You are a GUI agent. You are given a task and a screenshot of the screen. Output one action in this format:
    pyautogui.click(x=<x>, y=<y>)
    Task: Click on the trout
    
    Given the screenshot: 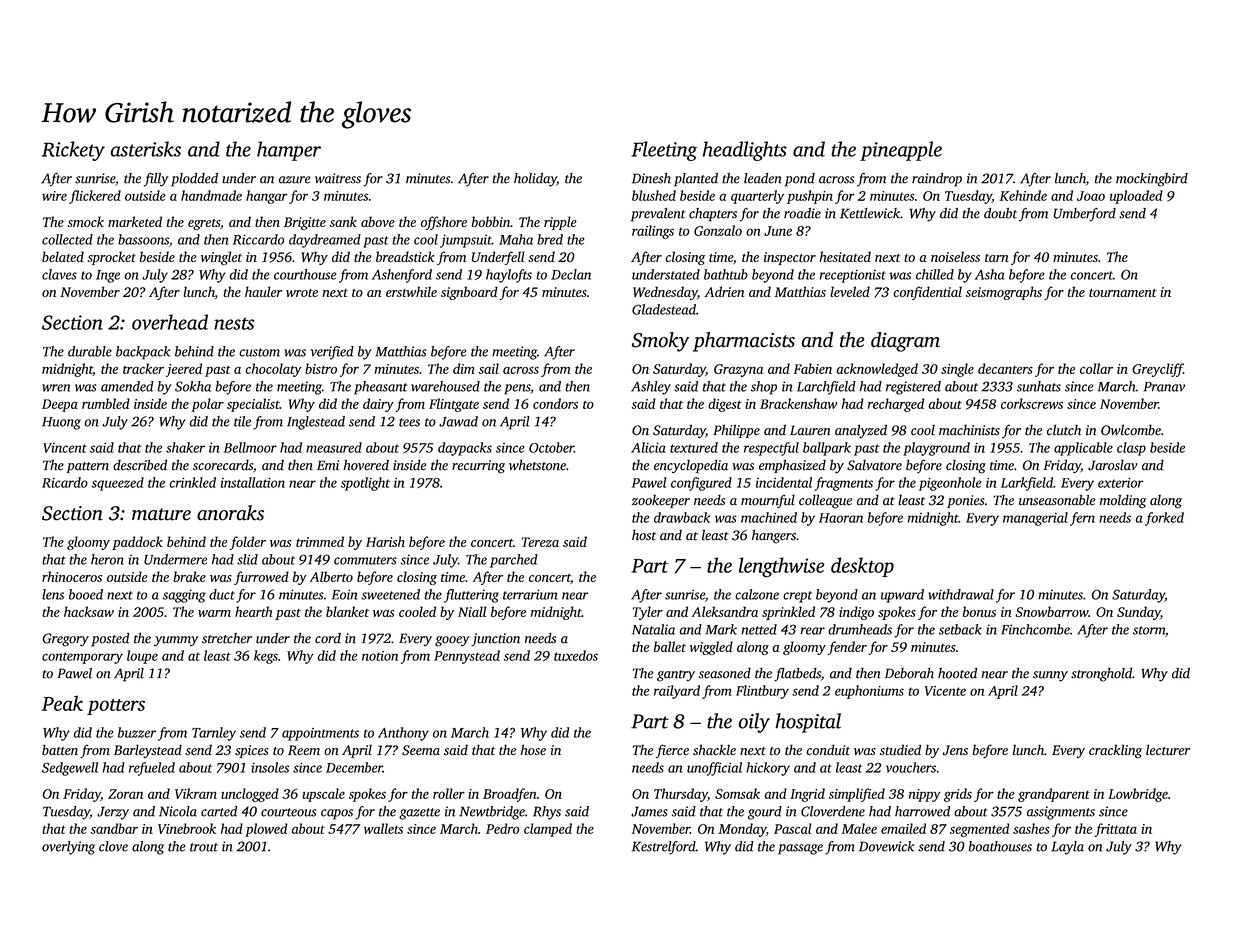 What is the action you would take?
    pyautogui.click(x=204, y=847)
